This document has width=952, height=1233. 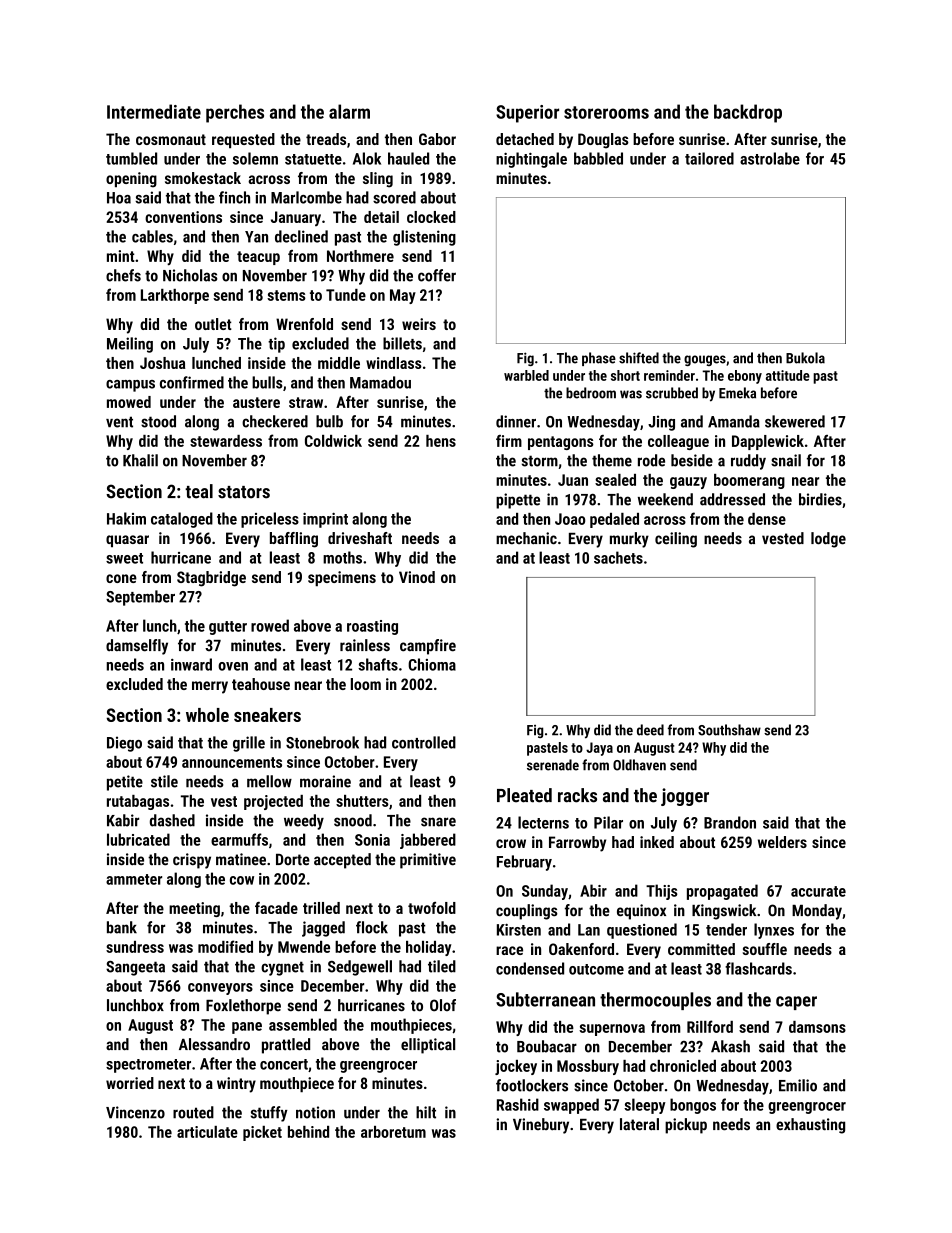 I want to click on routed, so click(x=193, y=1112).
